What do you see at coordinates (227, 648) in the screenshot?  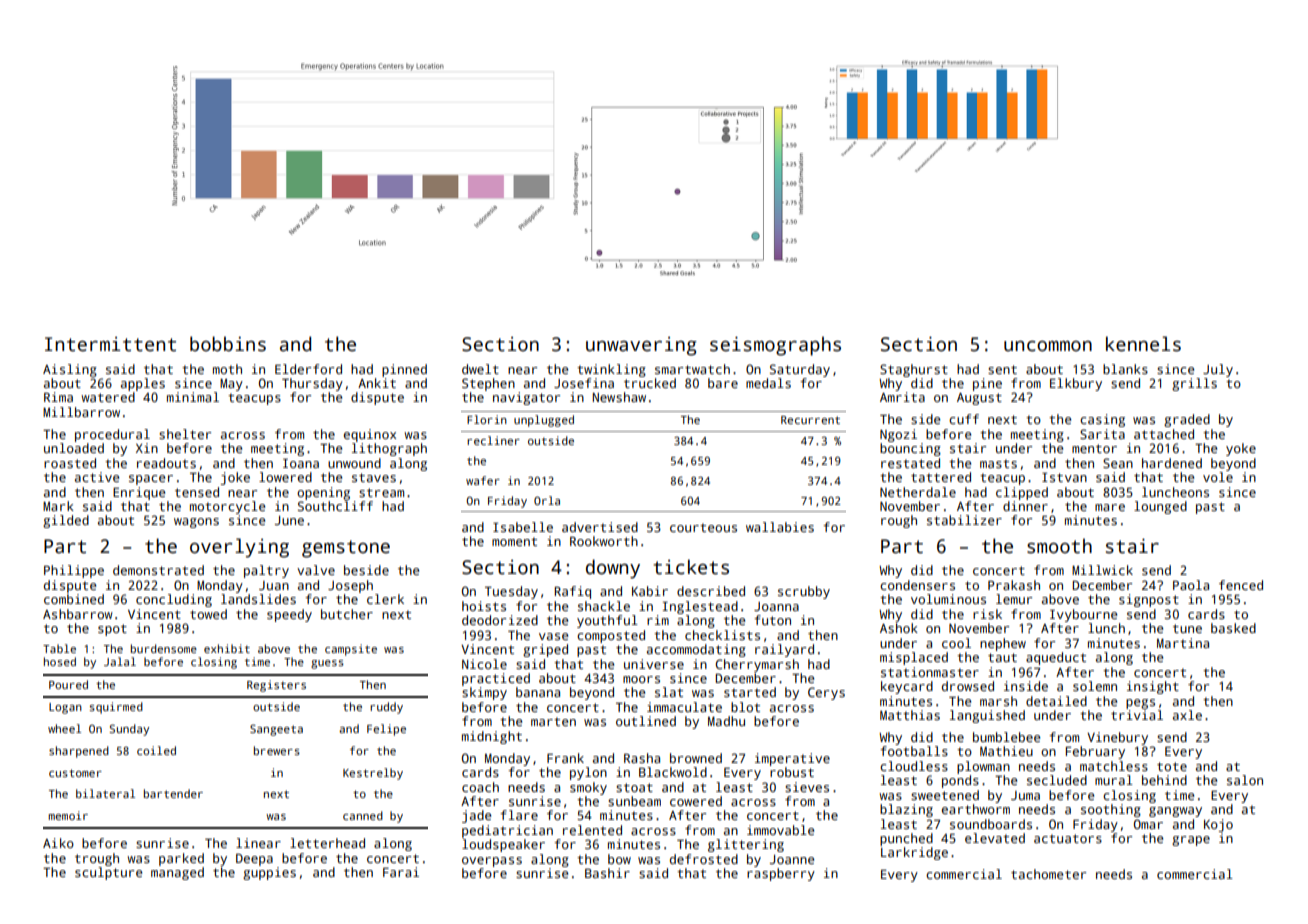 I see `exhibit` at bounding box center [227, 648].
